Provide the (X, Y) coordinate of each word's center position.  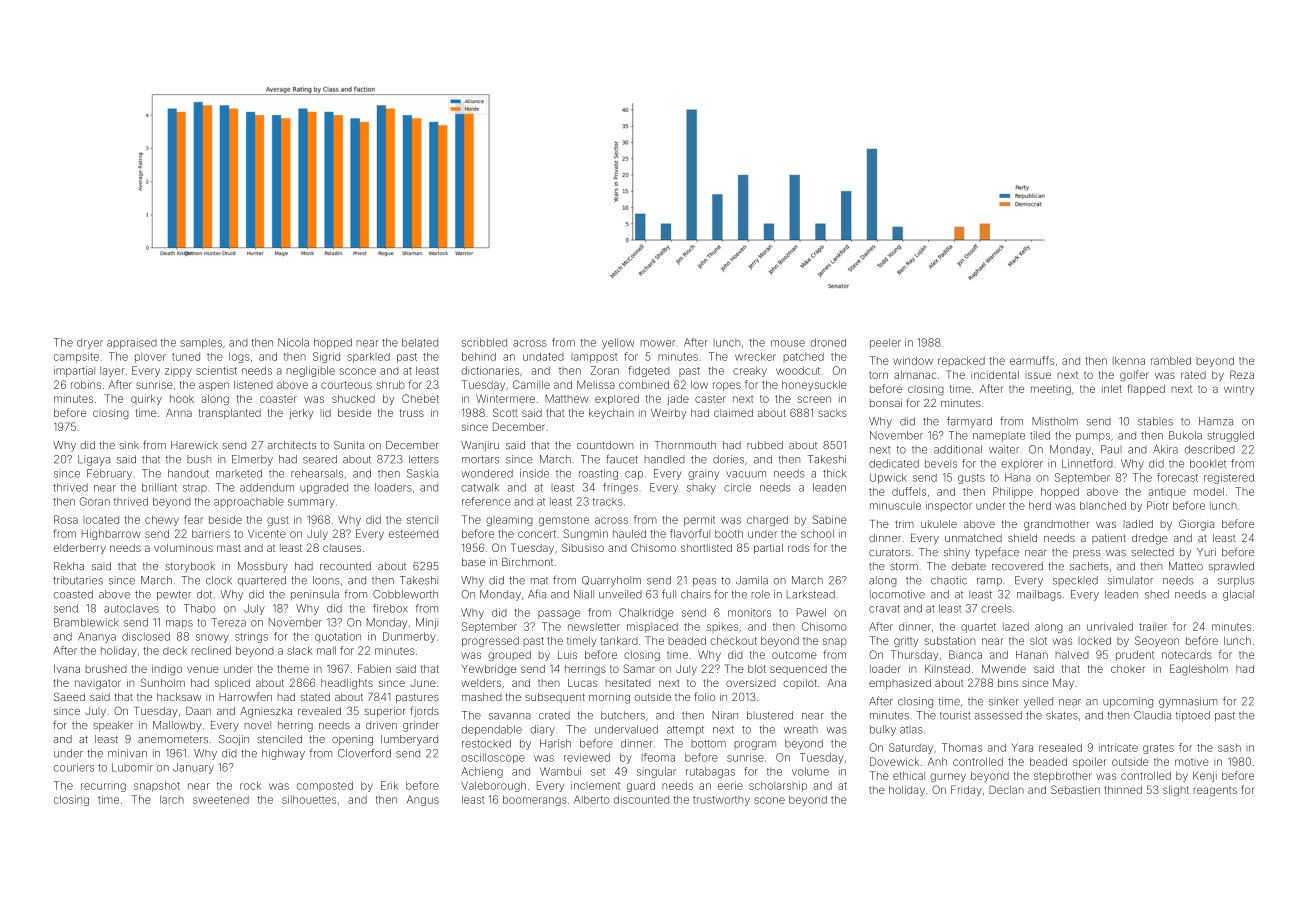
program (755, 745)
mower (658, 343)
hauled (629, 534)
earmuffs (1032, 360)
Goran (95, 501)
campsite (76, 357)
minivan (127, 753)
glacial (1238, 595)
